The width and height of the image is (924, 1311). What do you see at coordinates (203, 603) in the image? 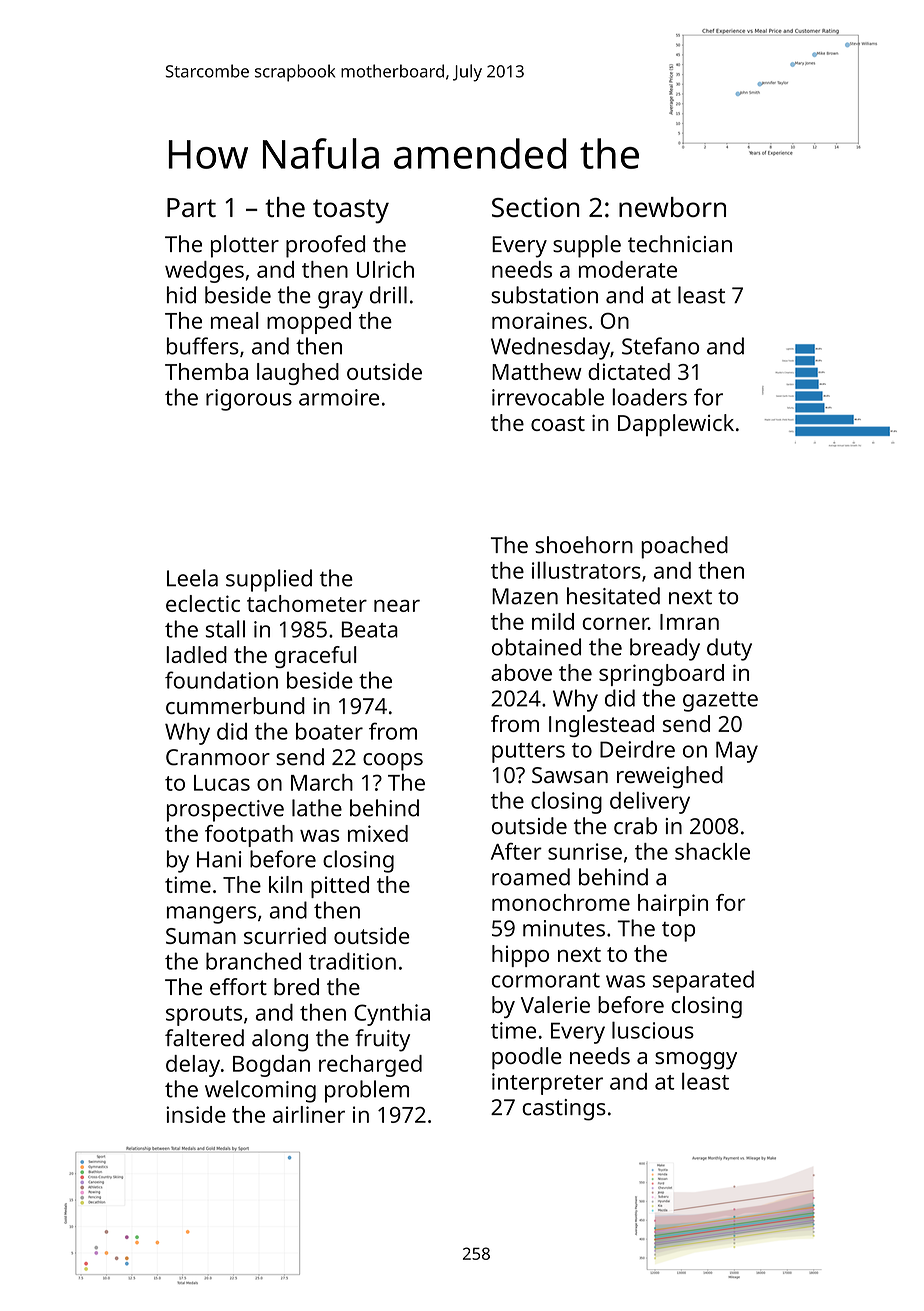
I see `eclectic` at bounding box center [203, 603].
